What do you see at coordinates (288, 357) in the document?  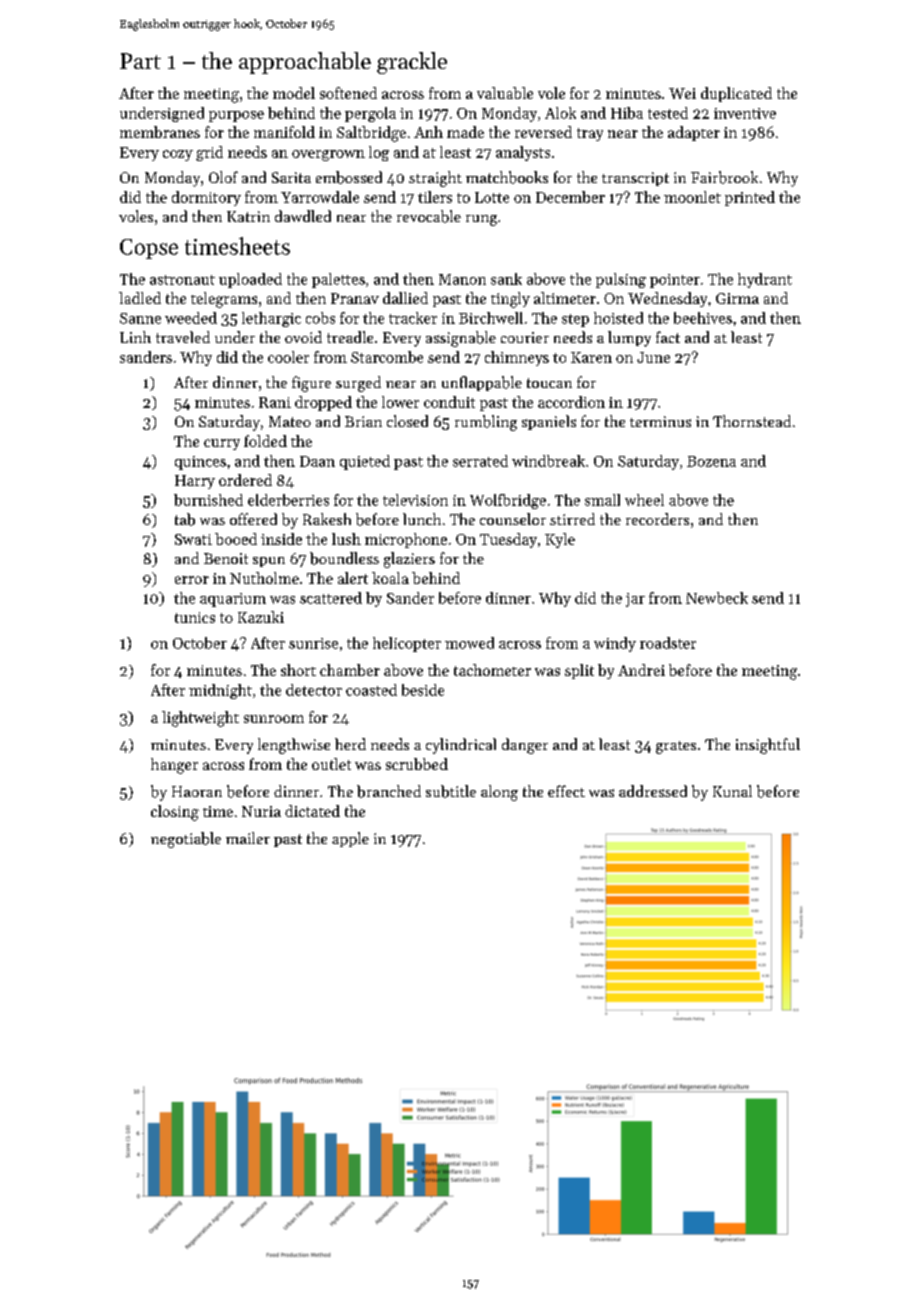 I see `cooler` at bounding box center [288, 357].
